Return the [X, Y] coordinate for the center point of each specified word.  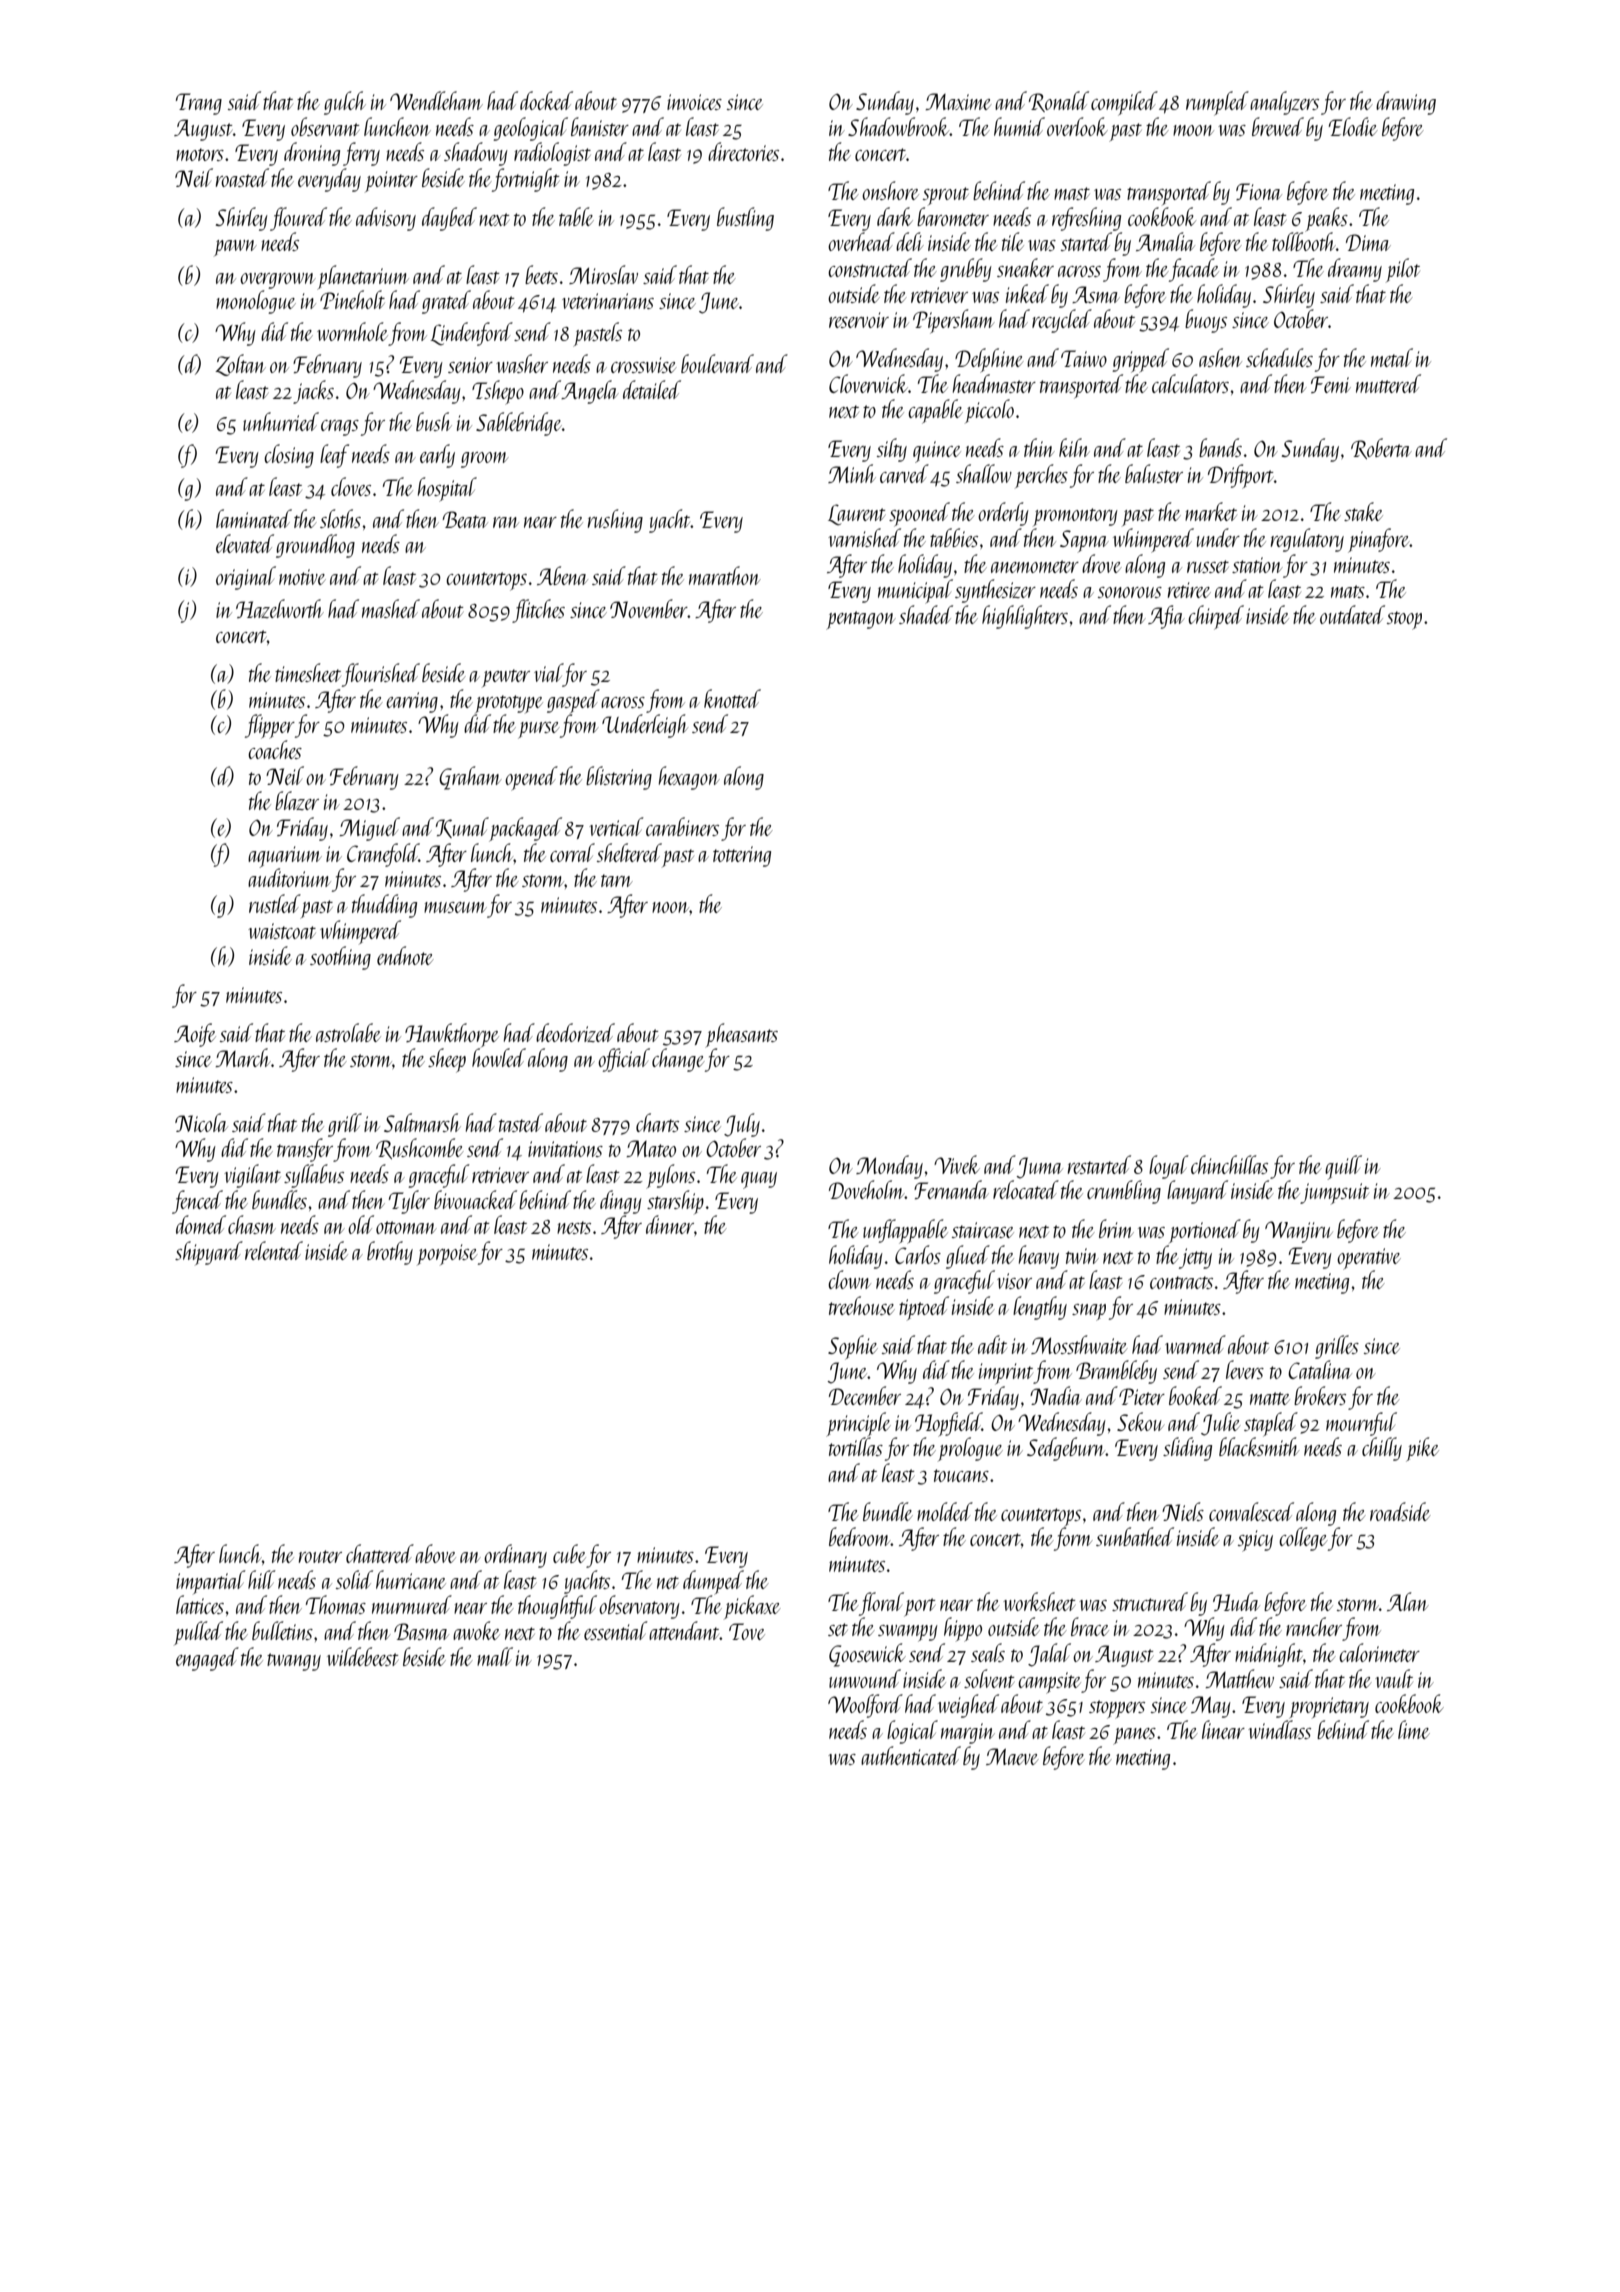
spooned [919, 514]
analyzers [1284, 103]
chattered [380, 1553]
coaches [275, 749]
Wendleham [436, 100]
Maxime [958, 101]
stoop [1404, 620]
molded [945, 1511]
